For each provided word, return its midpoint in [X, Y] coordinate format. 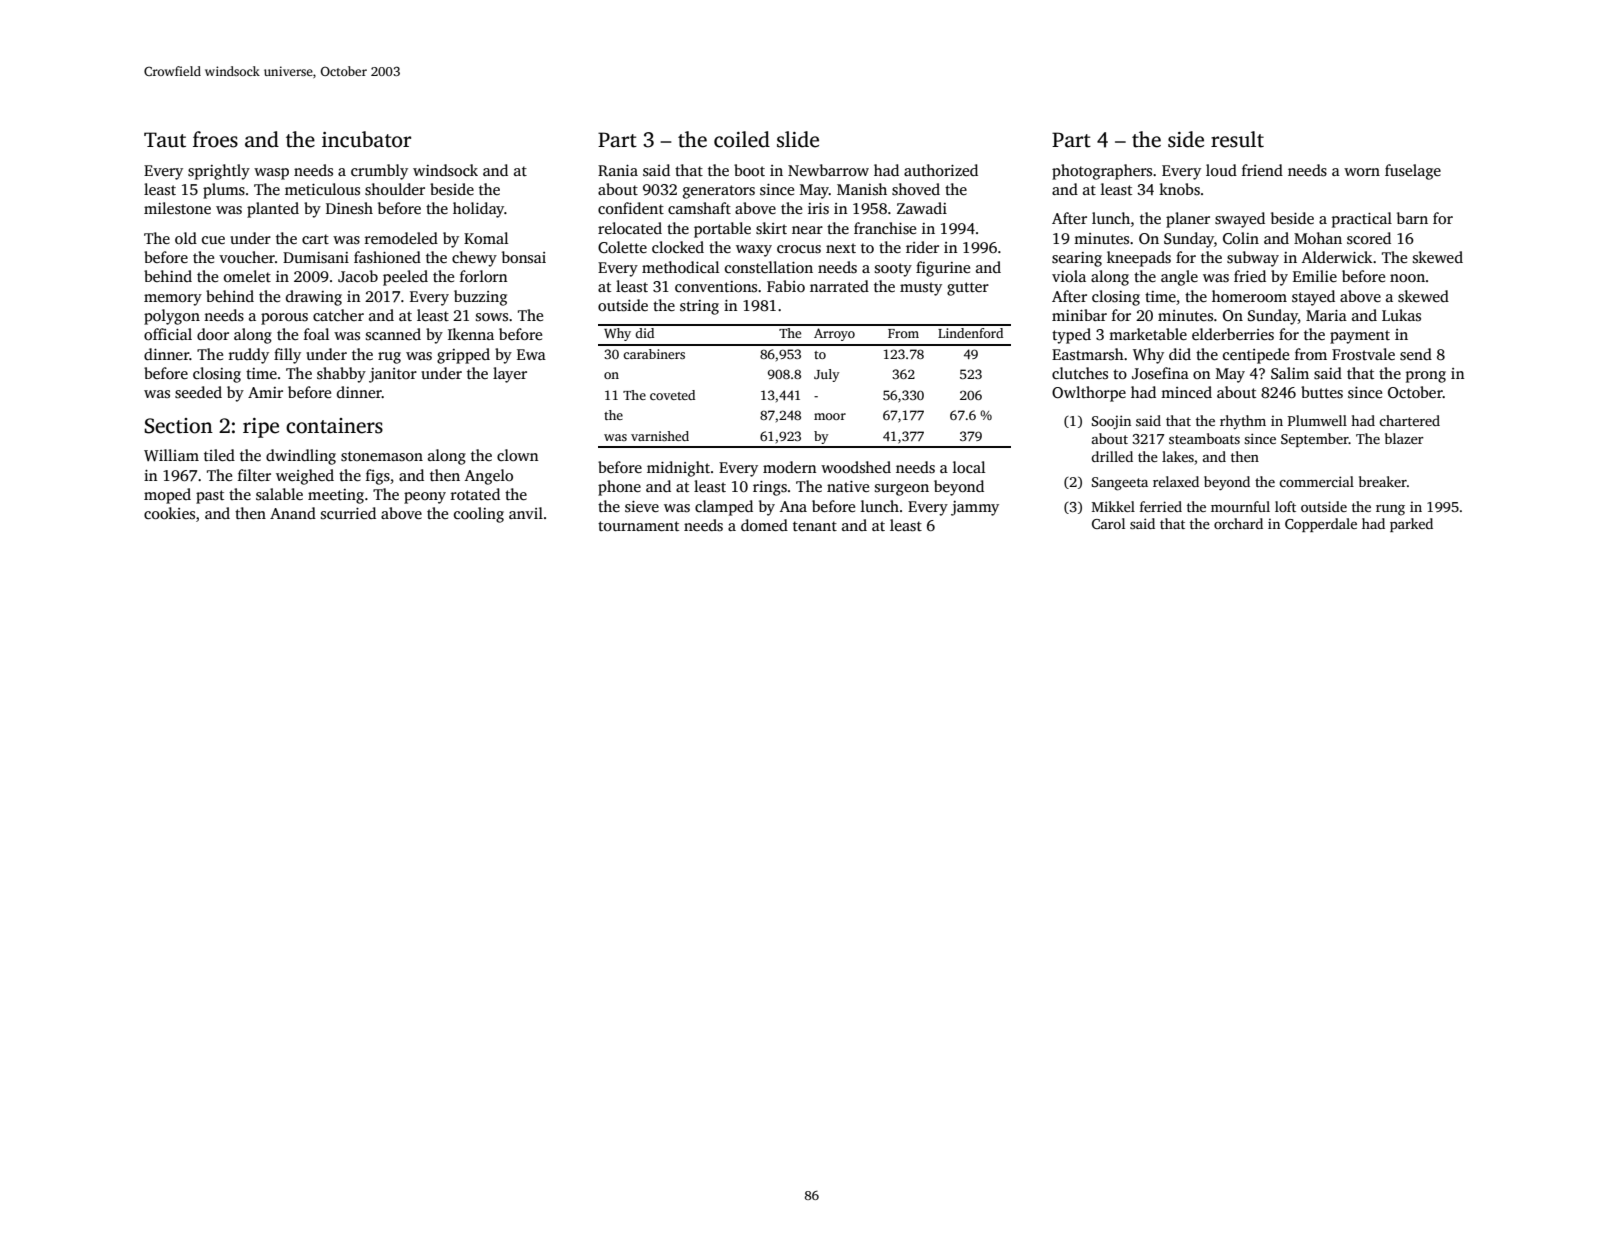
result [1237, 139]
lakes [1178, 456]
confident [631, 208]
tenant [815, 526]
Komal [486, 238]
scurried [348, 513]
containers [334, 426]
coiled [742, 139]
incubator [366, 139]
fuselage [1413, 172]
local [969, 467]
